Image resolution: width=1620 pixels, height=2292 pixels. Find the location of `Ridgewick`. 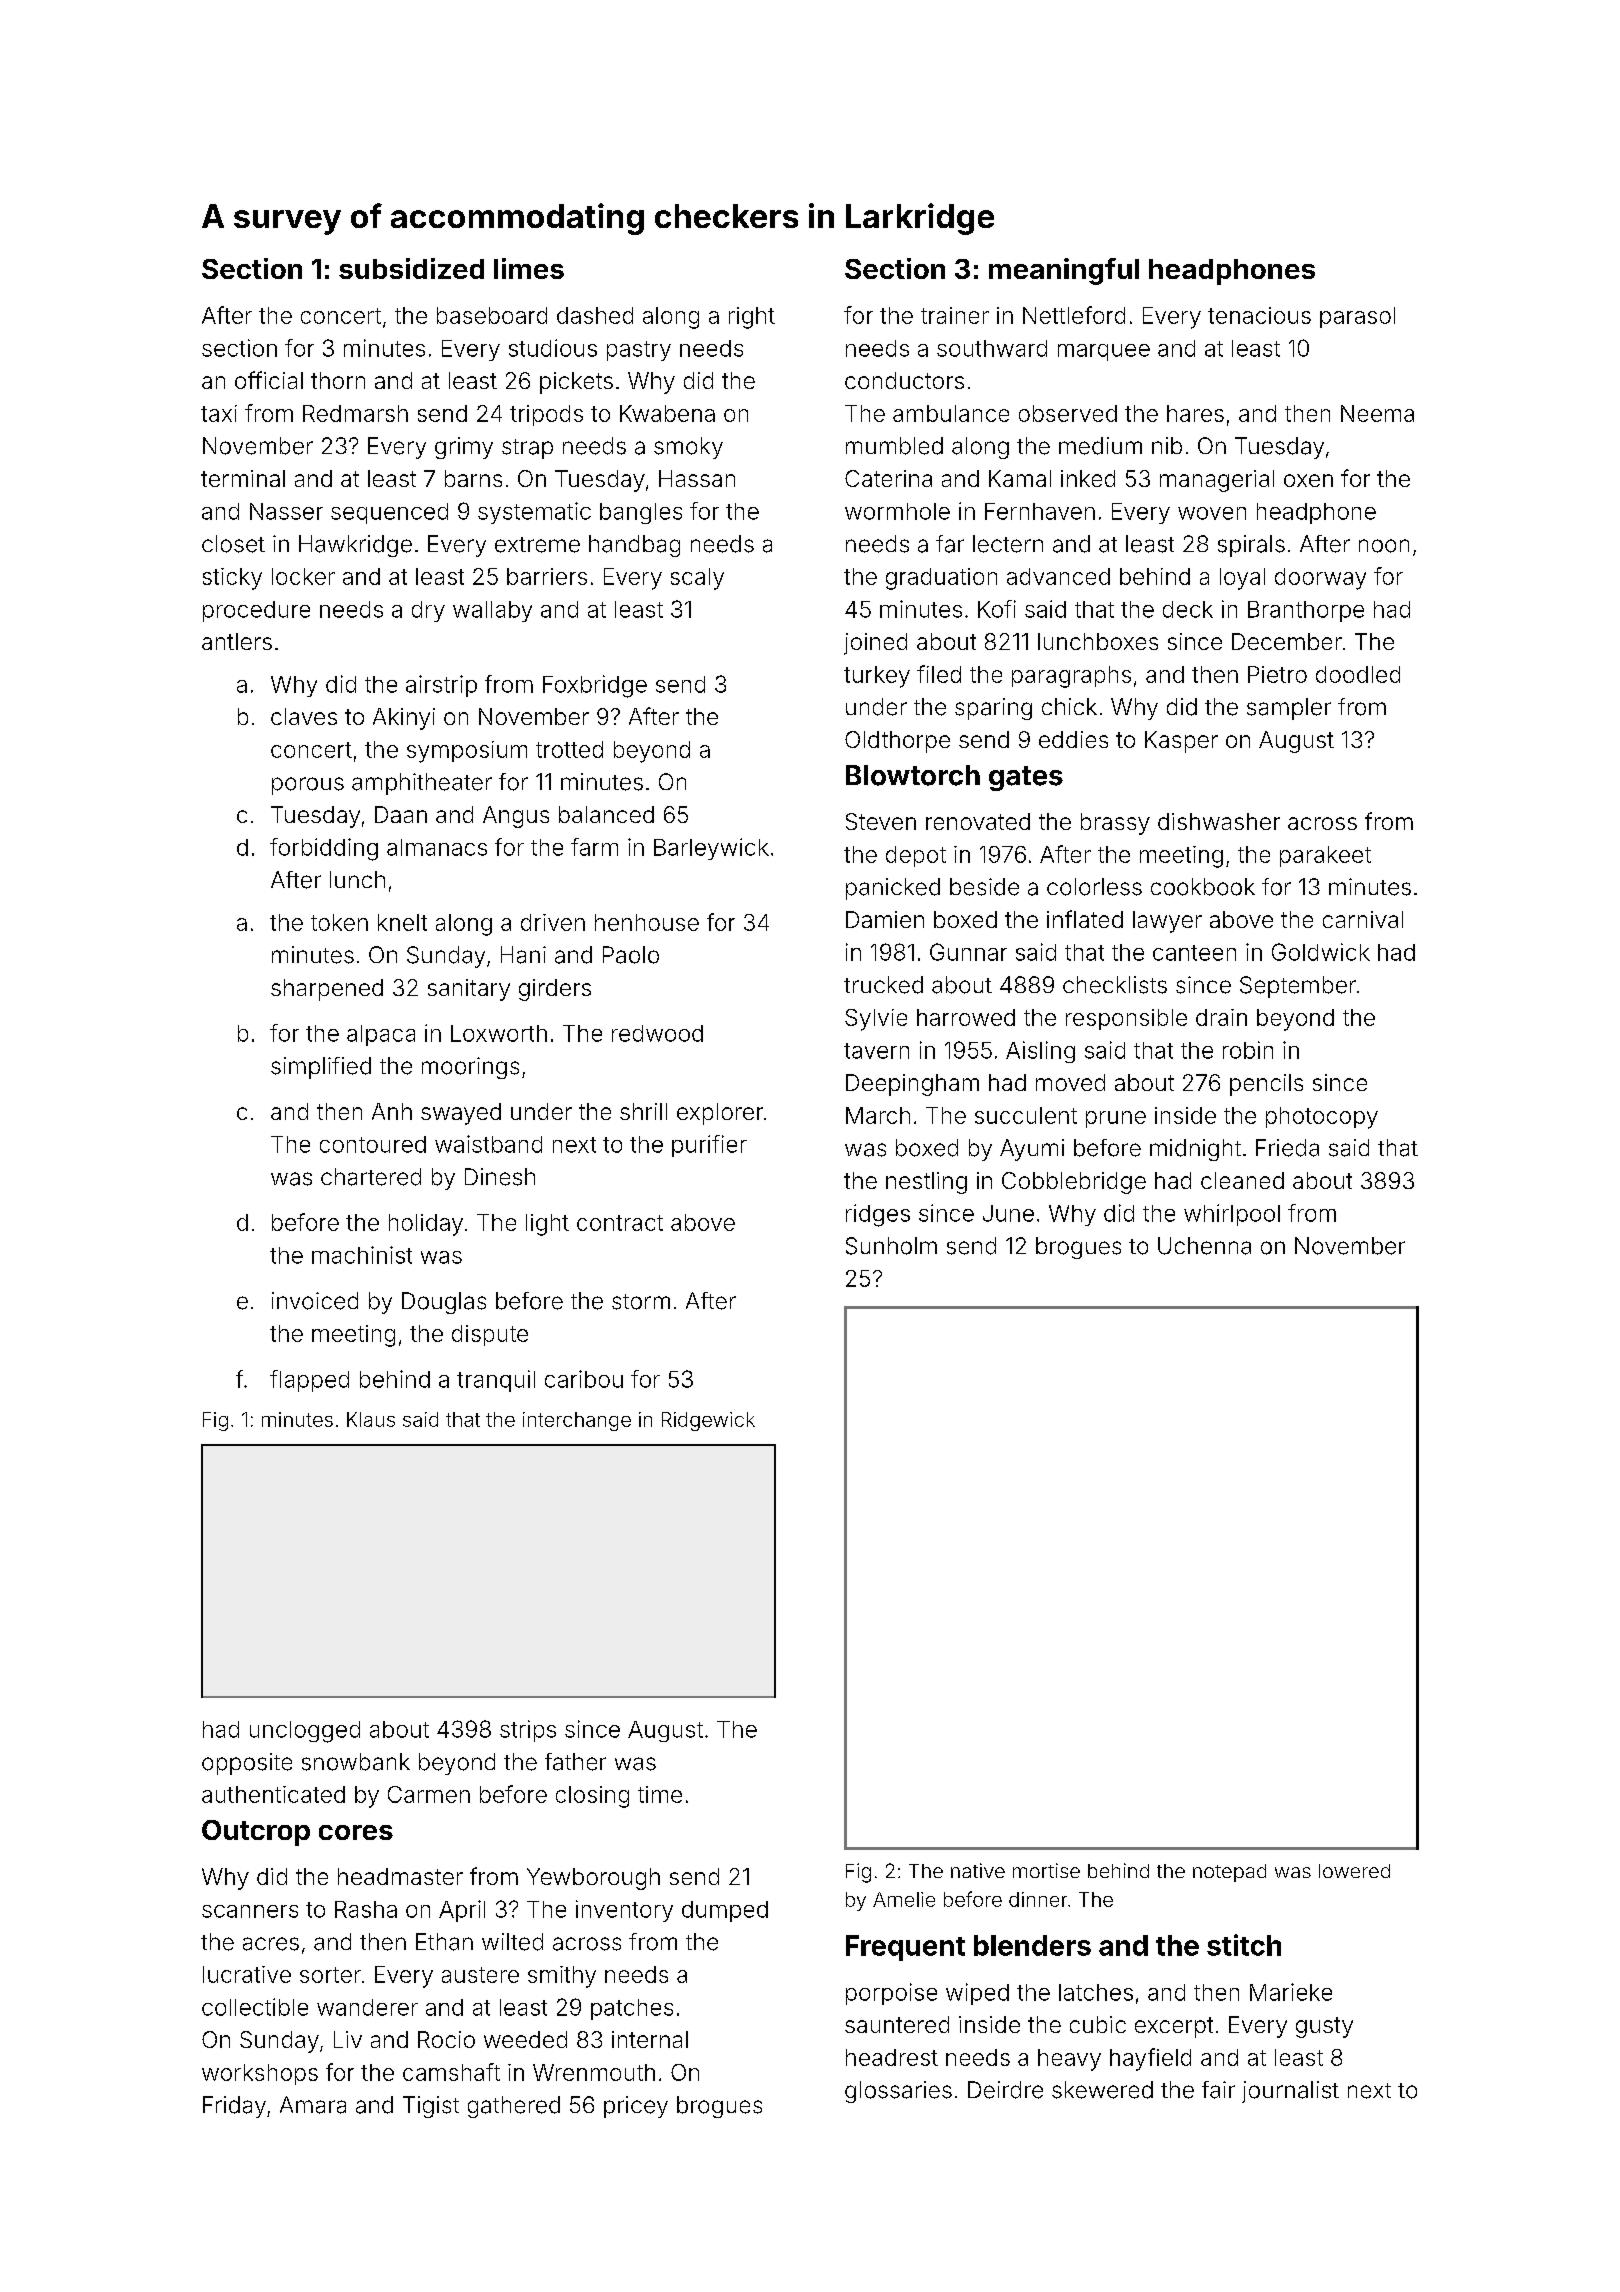

Ridgewick is located at coordinates (708, 1421).
